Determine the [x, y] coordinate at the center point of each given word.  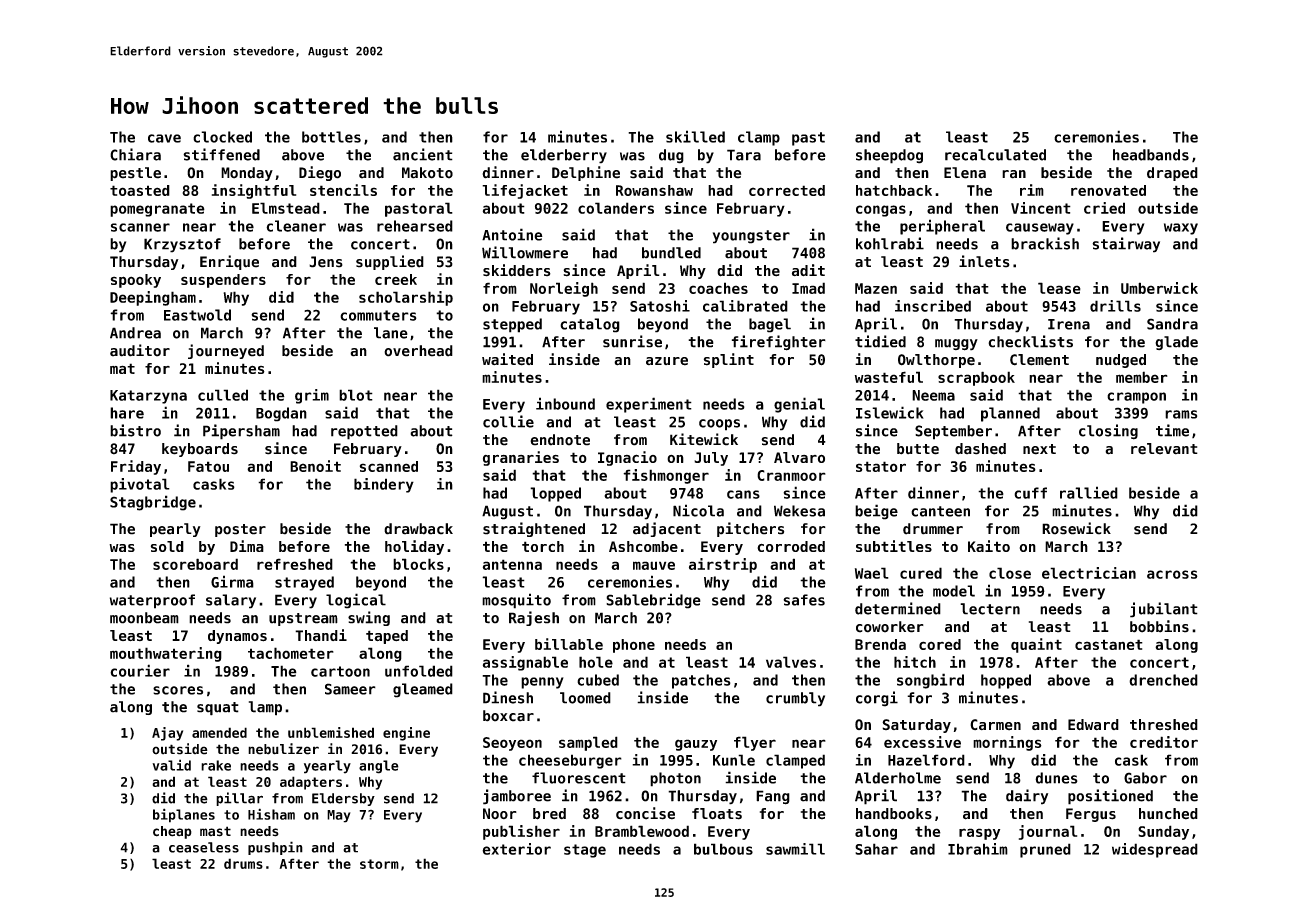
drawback [418, 529]
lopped [555, 494]
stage [585, 851]
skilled [695, 136]
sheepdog [889, 156]
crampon [1136, 398]
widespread [1155, 850]
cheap [172, 832]
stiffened [221, 154]
